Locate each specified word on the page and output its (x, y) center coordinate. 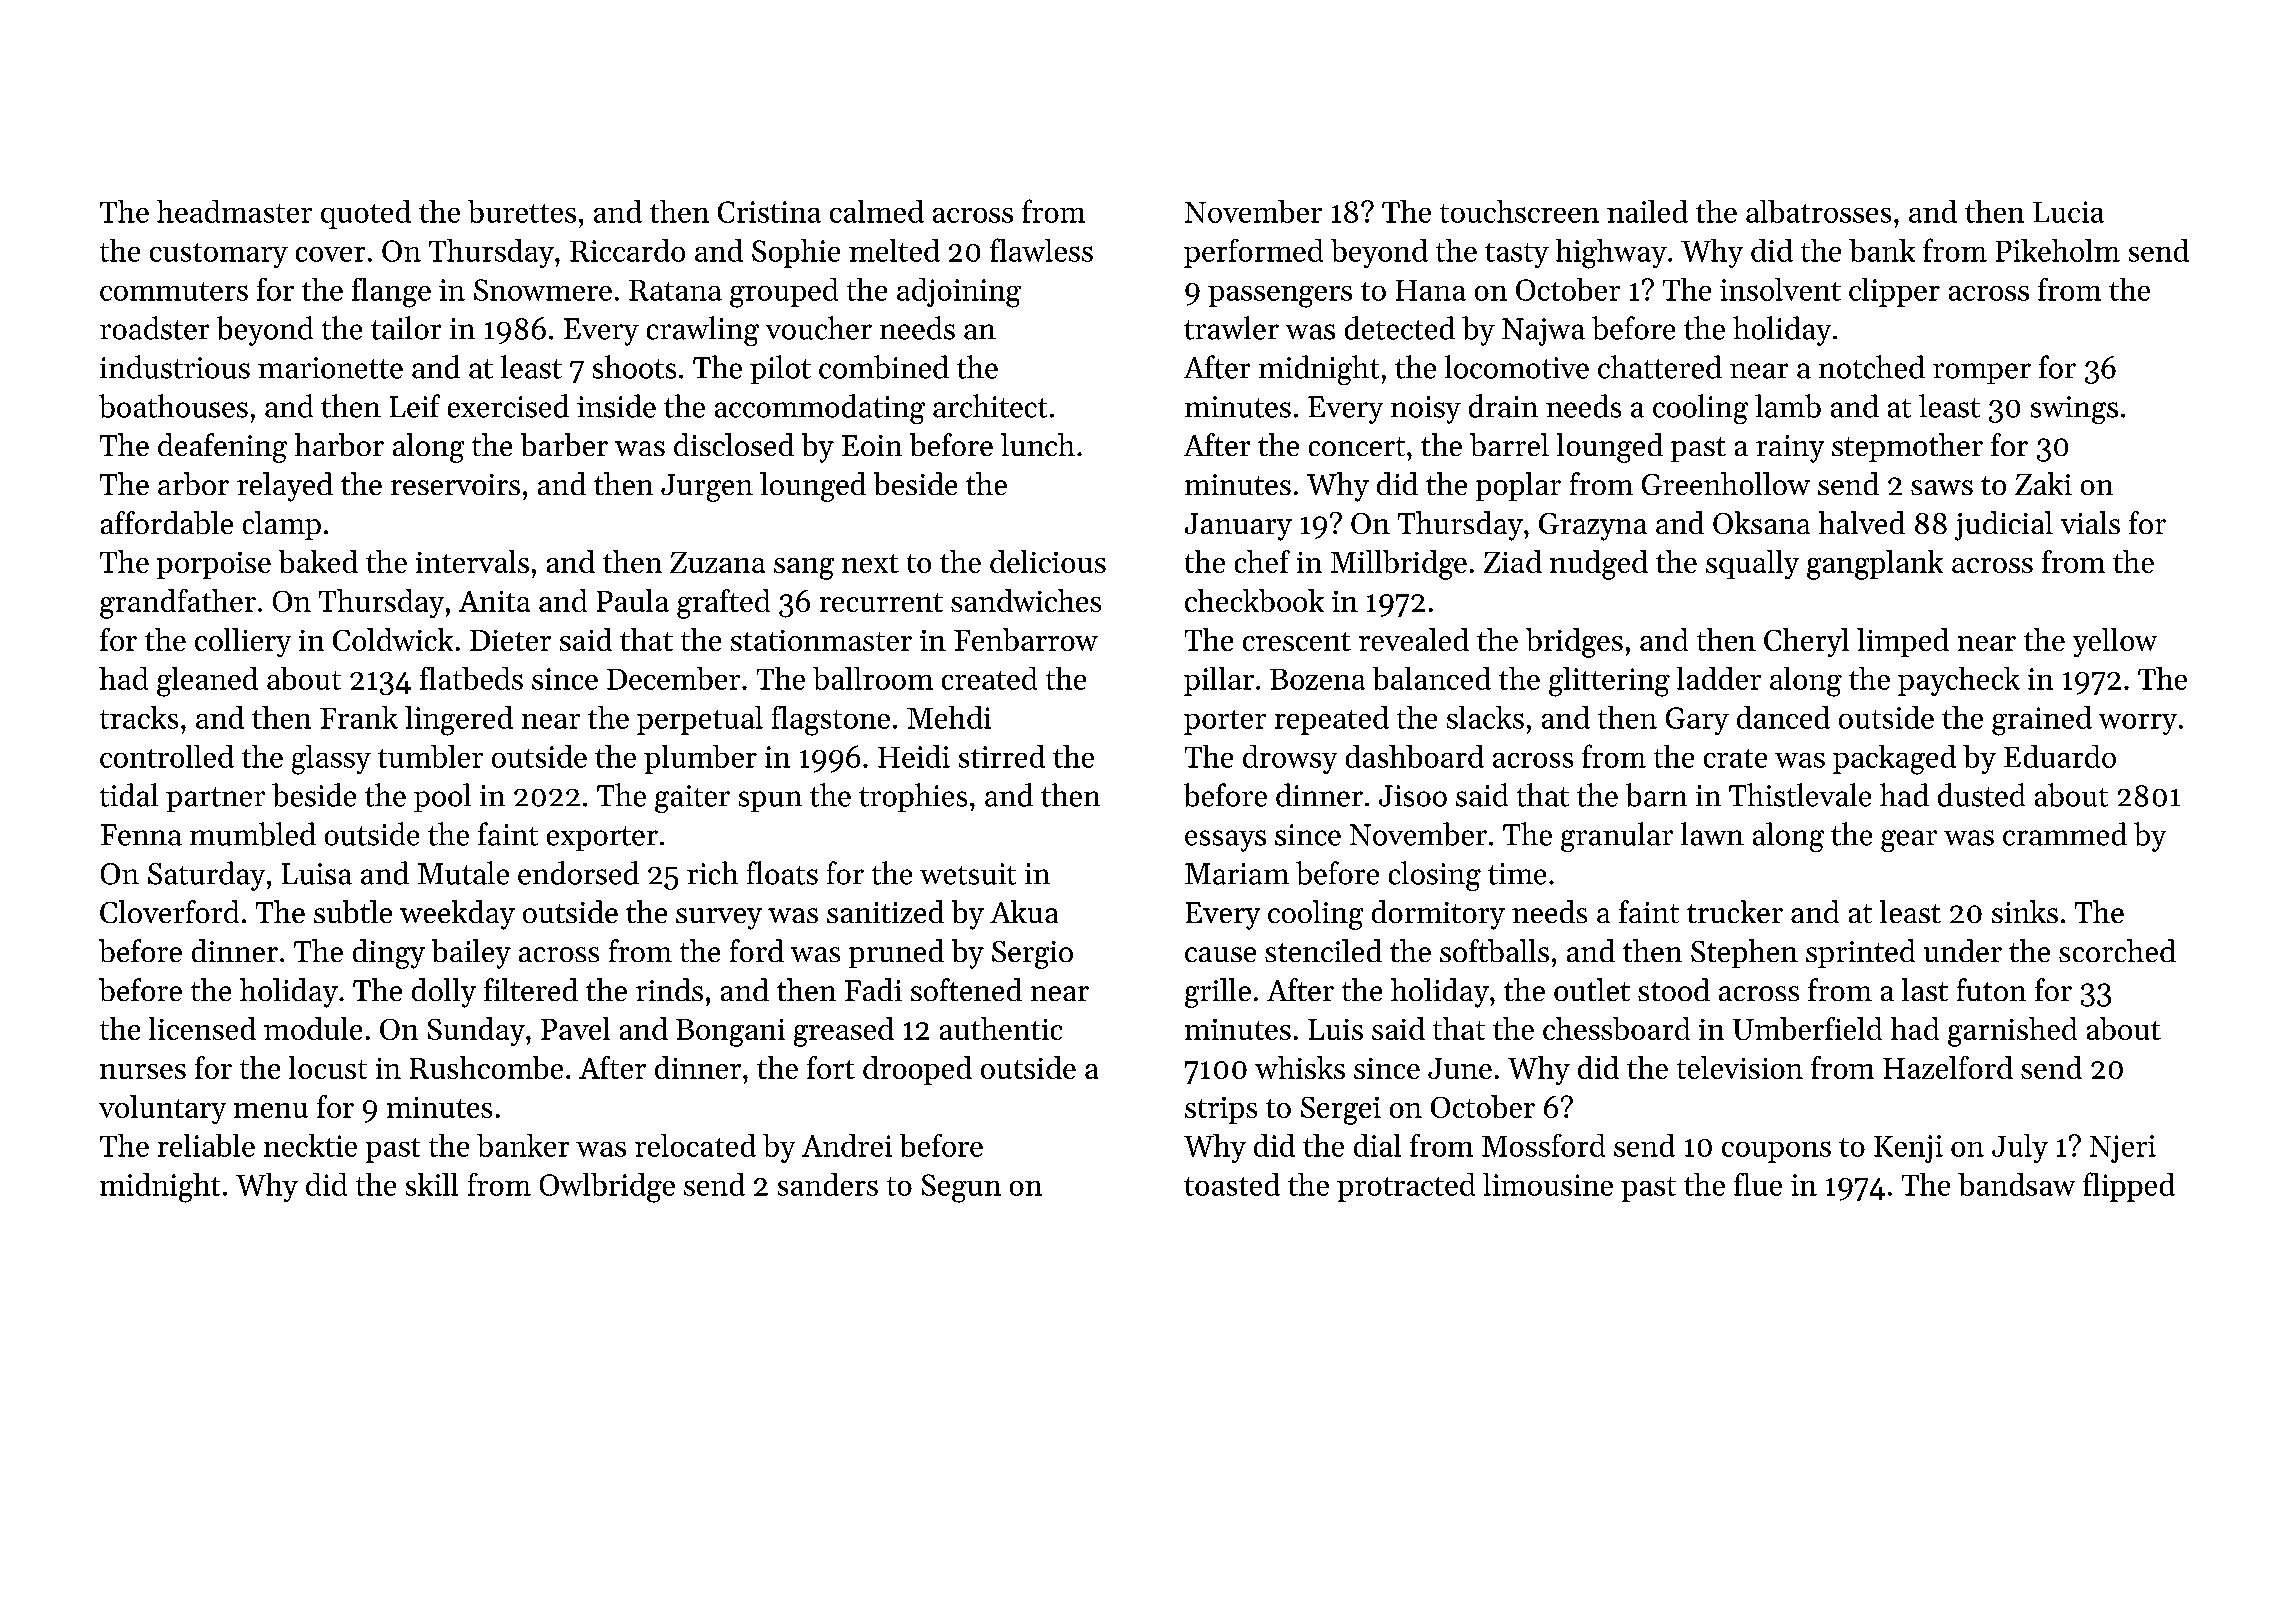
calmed (877, 211)
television (1740, 1067)
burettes (522, 211)
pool (442, 797)
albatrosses (1818, 211)
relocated (695, 1145)
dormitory (1438, 915)
